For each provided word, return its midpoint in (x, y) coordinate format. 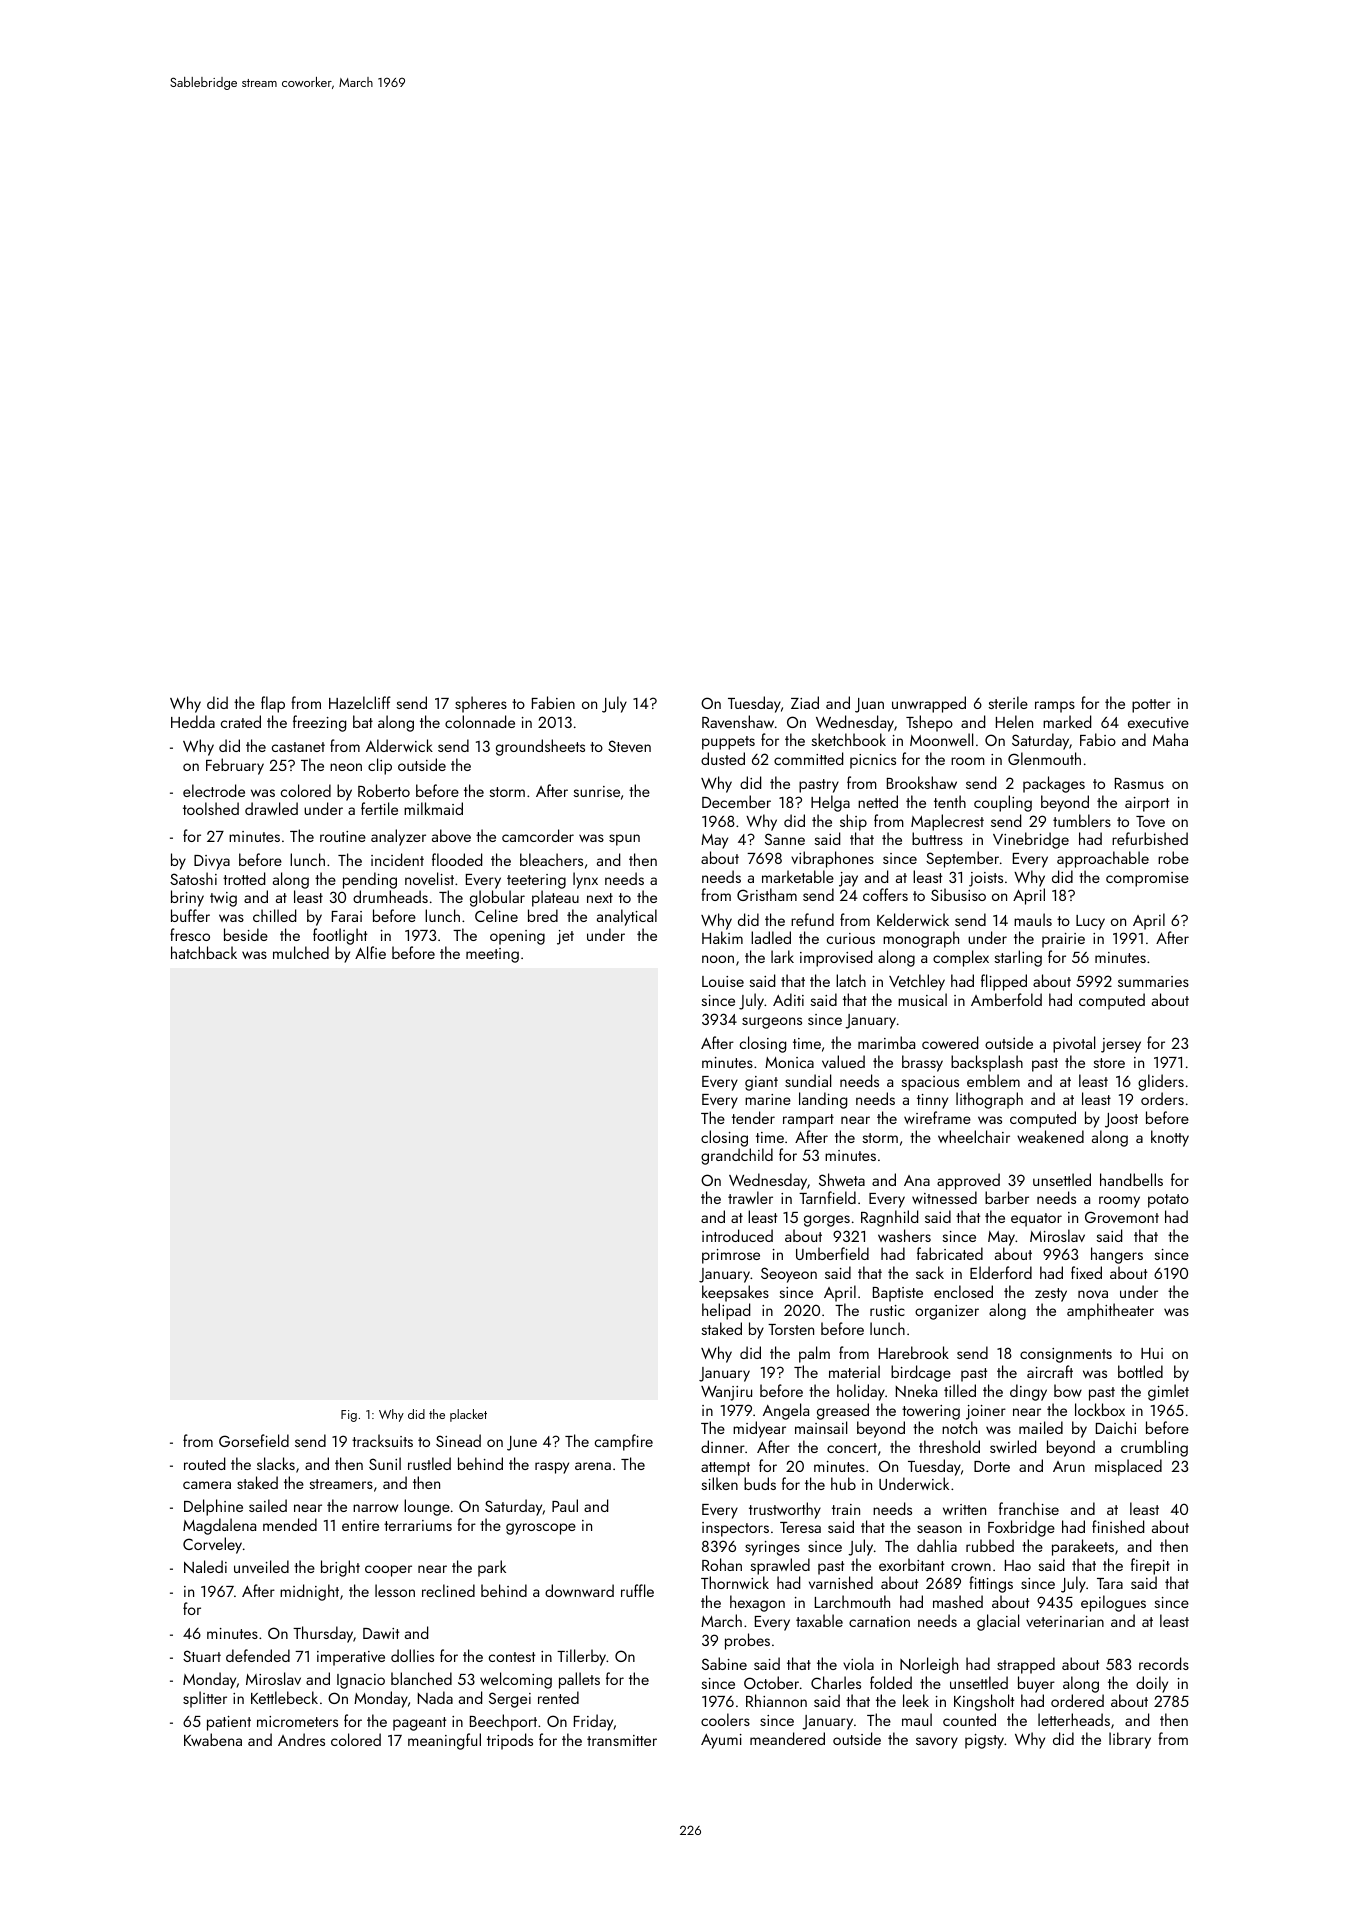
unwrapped (929, 704)
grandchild (737, 1156)
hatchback (204, 952)
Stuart (202, 1656)
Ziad (805, 702)
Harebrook (914, 1352)
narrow (375, 1508)
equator (1036, 1220)
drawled (271, 808)
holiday (861, 1392)
